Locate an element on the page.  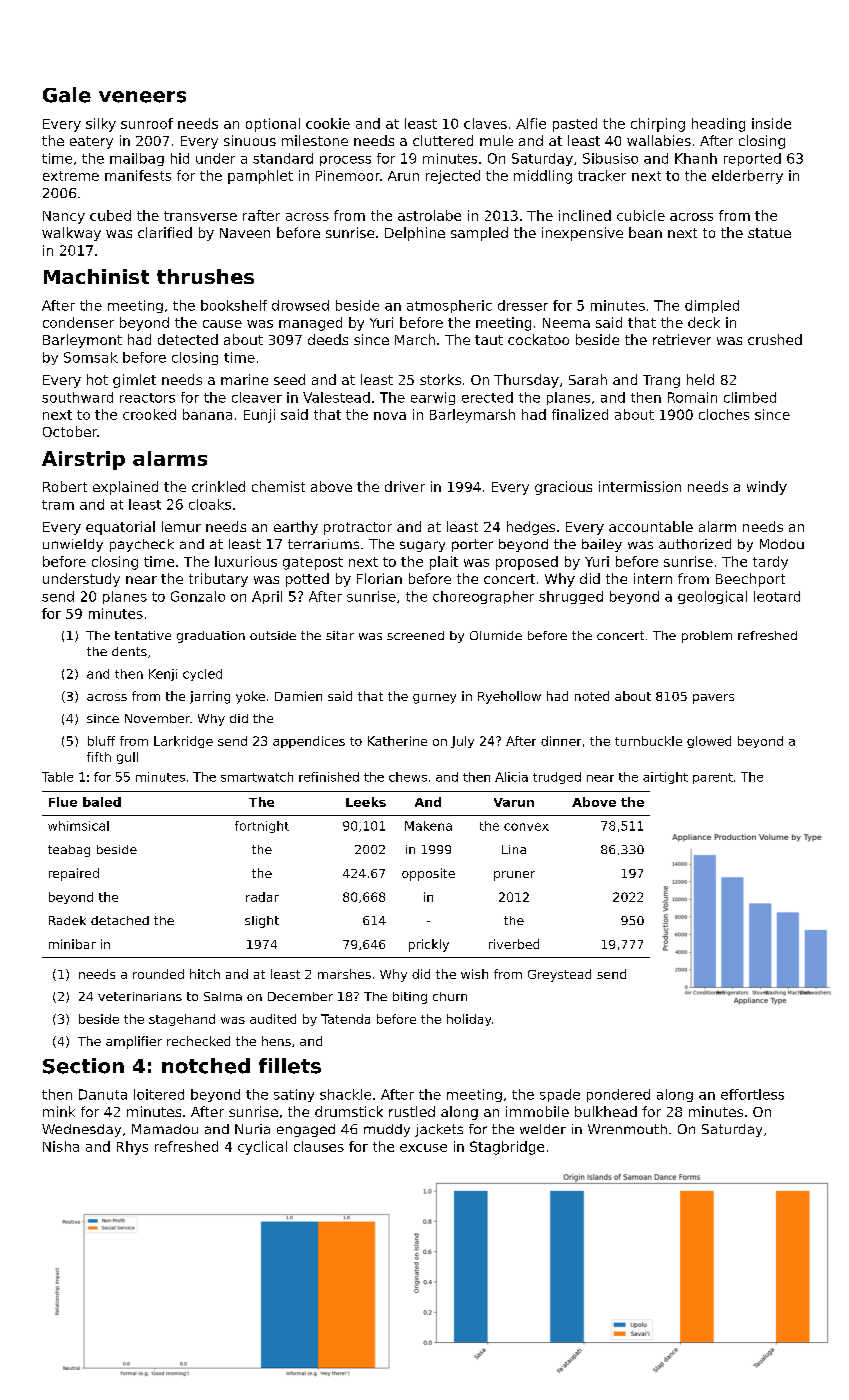
Greystead is located at coordinates (559, 975).
